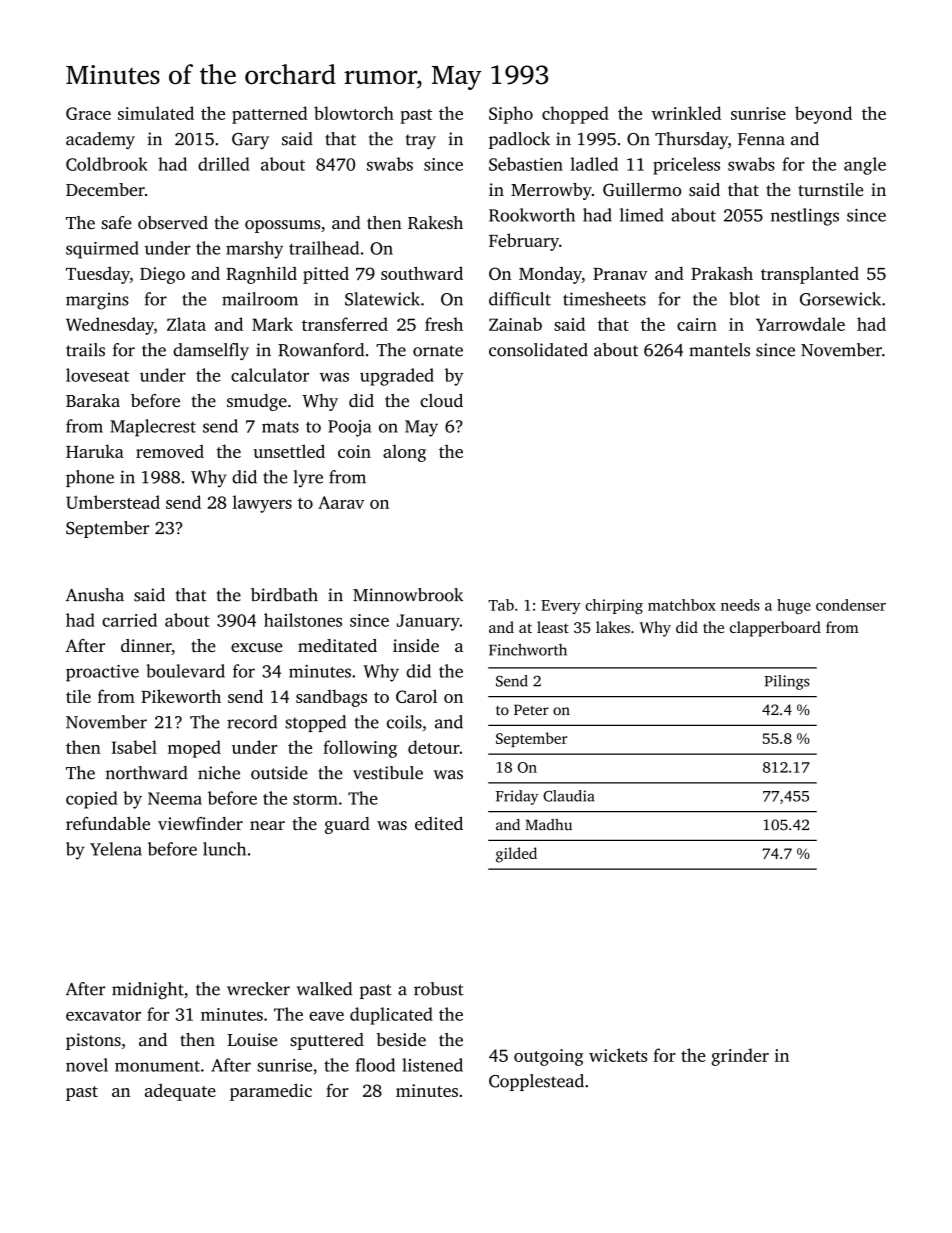  What do you see at coordinates (686, 166) in the page?
I see `priceless` at bounding box center [686, 166].
